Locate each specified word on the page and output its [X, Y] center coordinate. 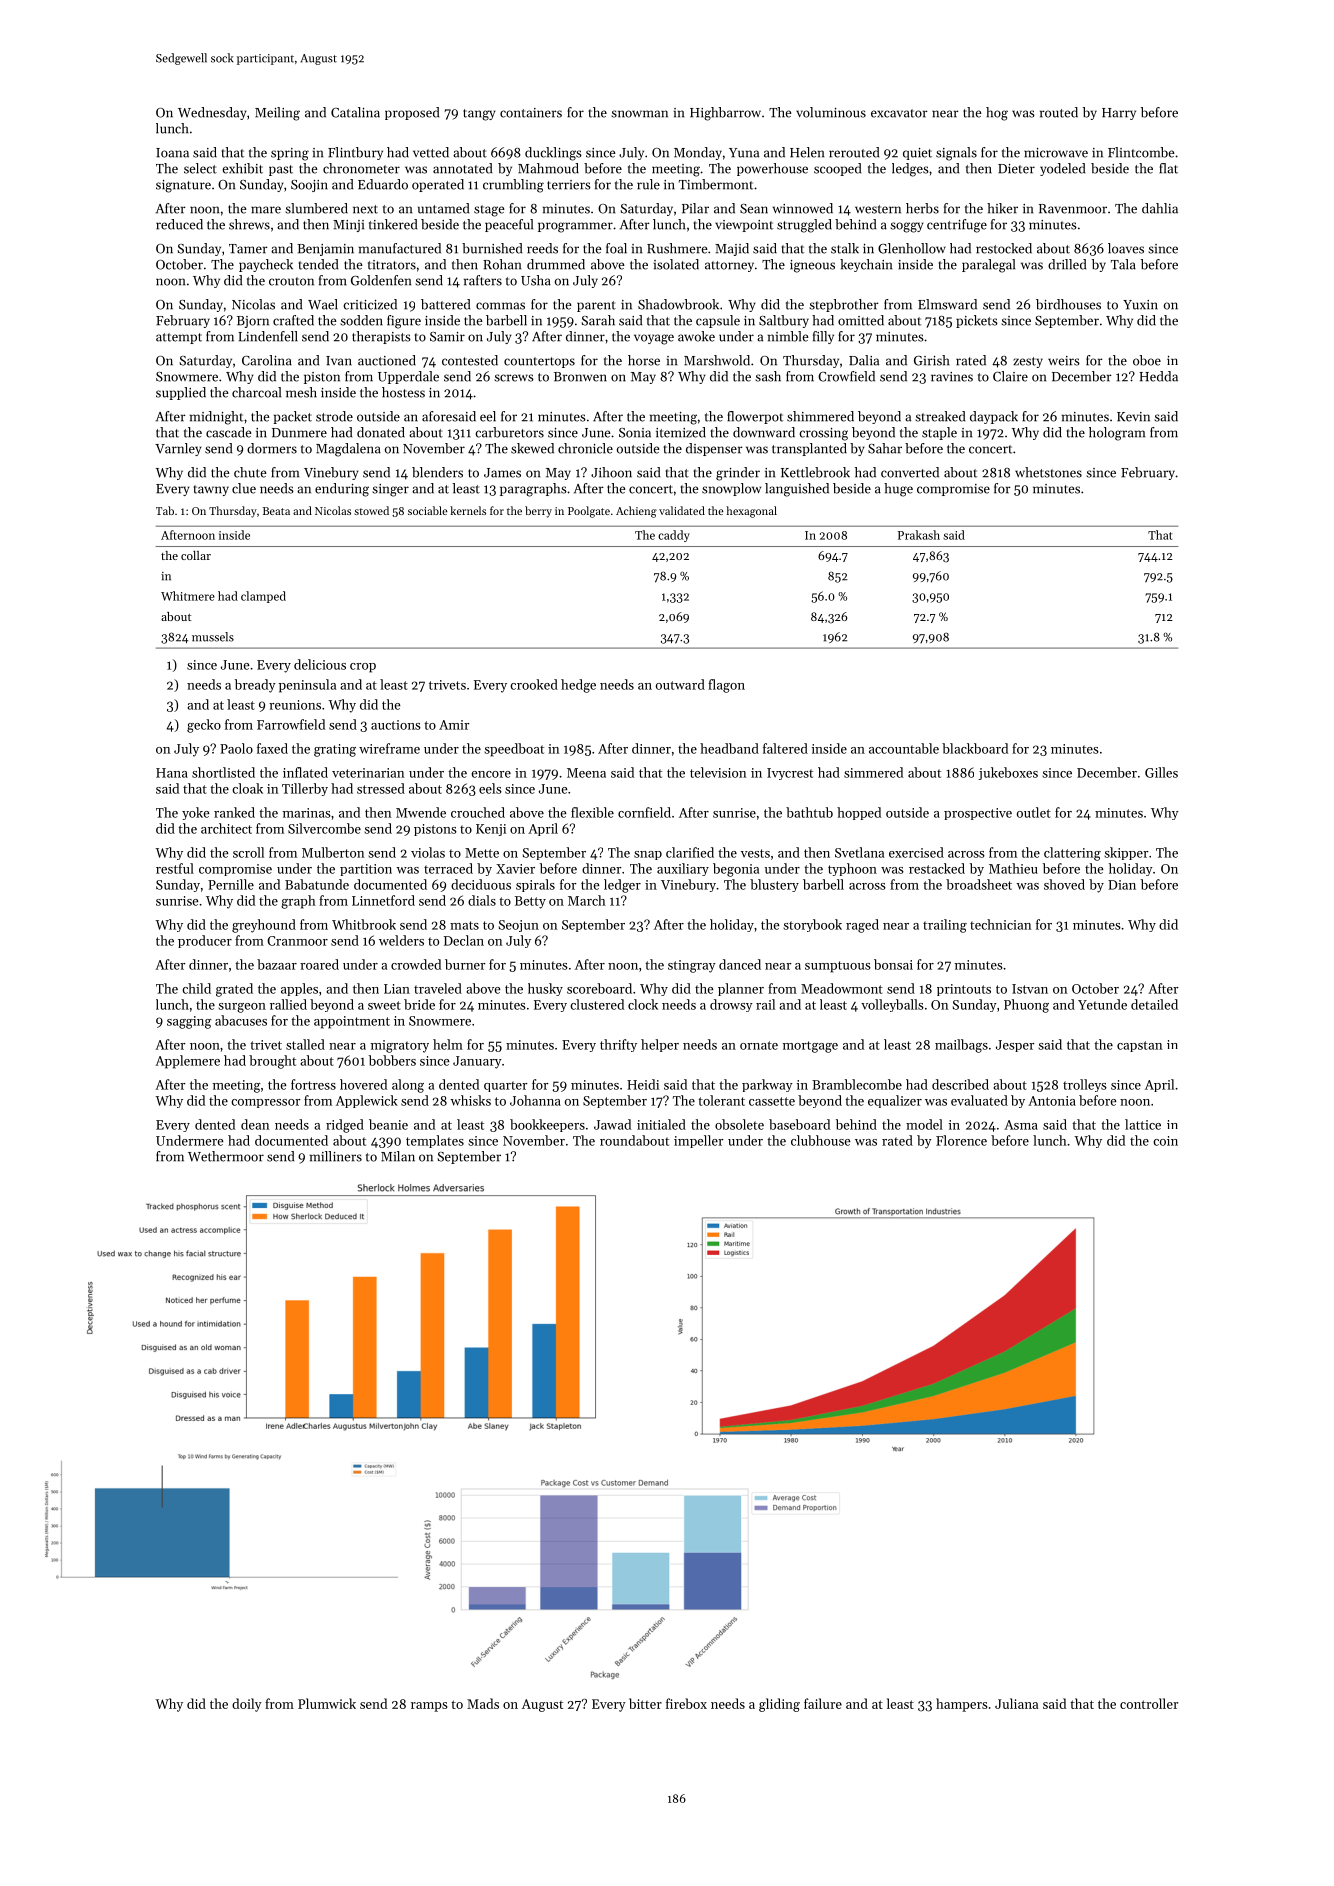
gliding [779, 1705]
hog [997, 114]
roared [319, 964]
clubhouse [821, 1140]
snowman [639, 114]
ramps [429, 1707]
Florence [961, 1140]
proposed [412, 113]
